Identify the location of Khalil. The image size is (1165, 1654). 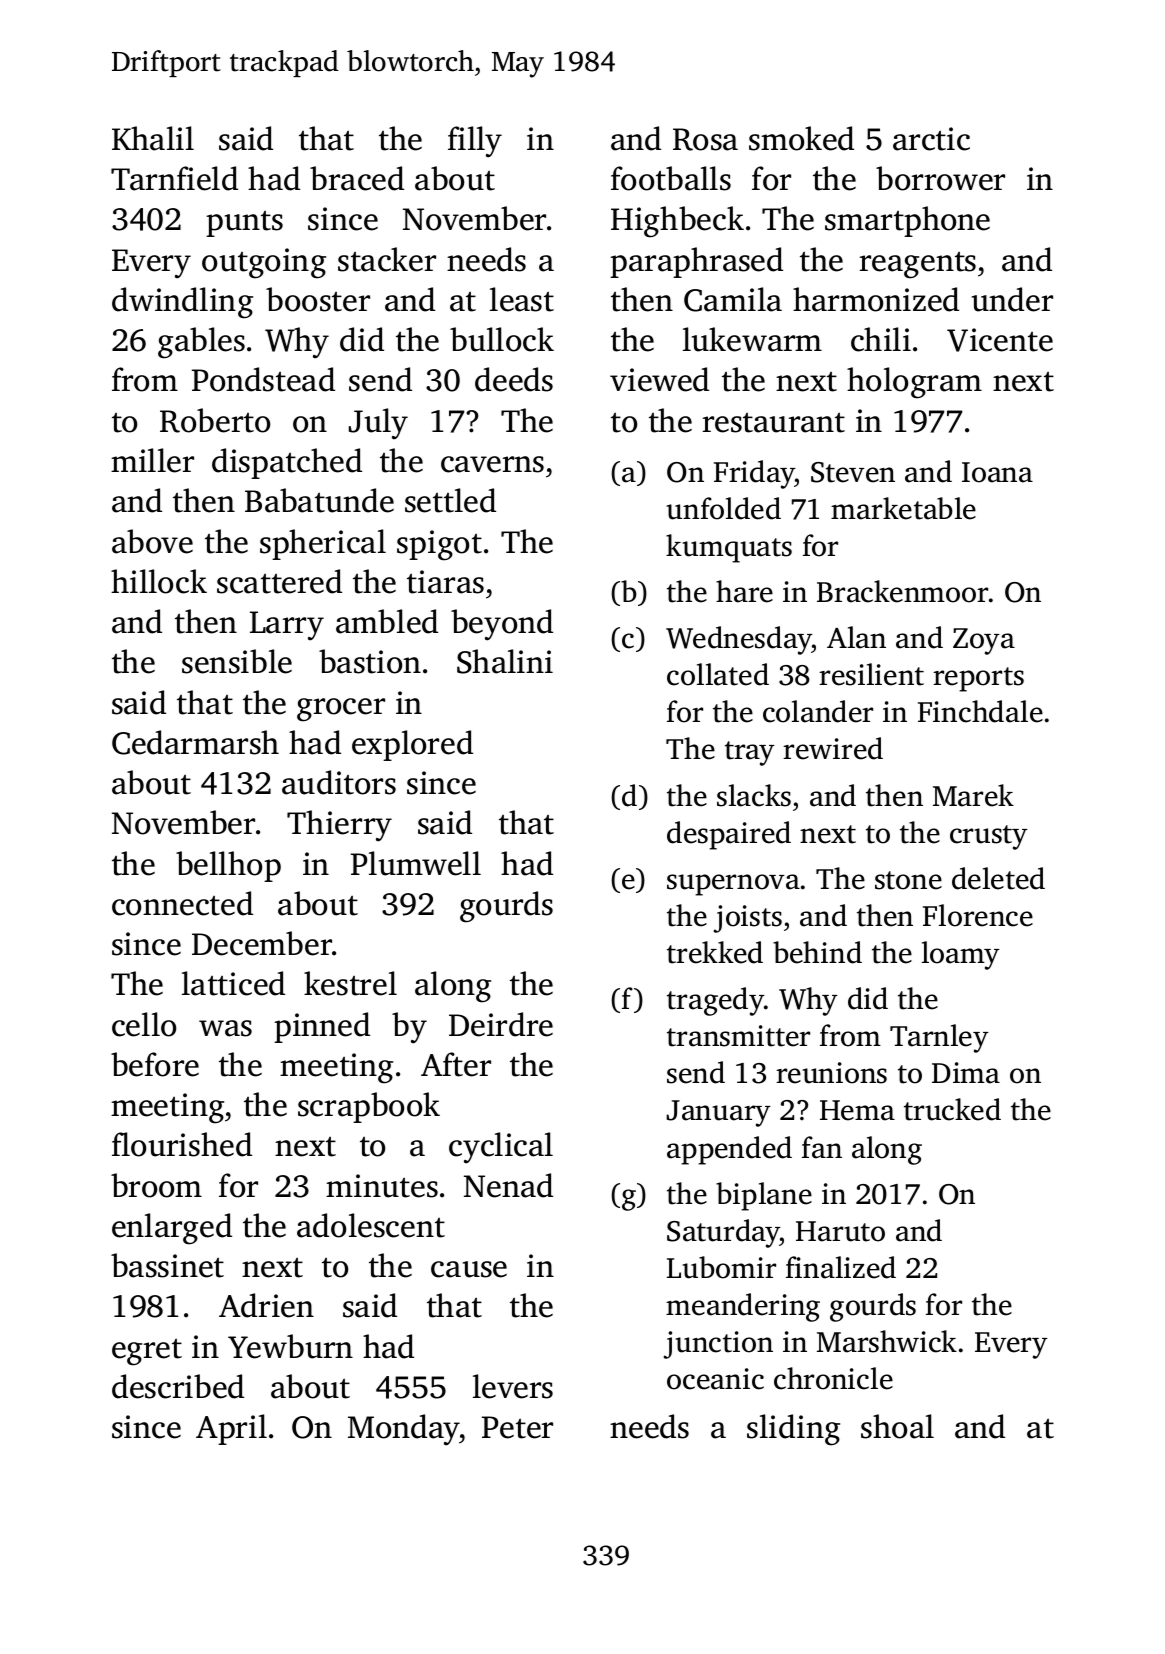
(153, 138).
